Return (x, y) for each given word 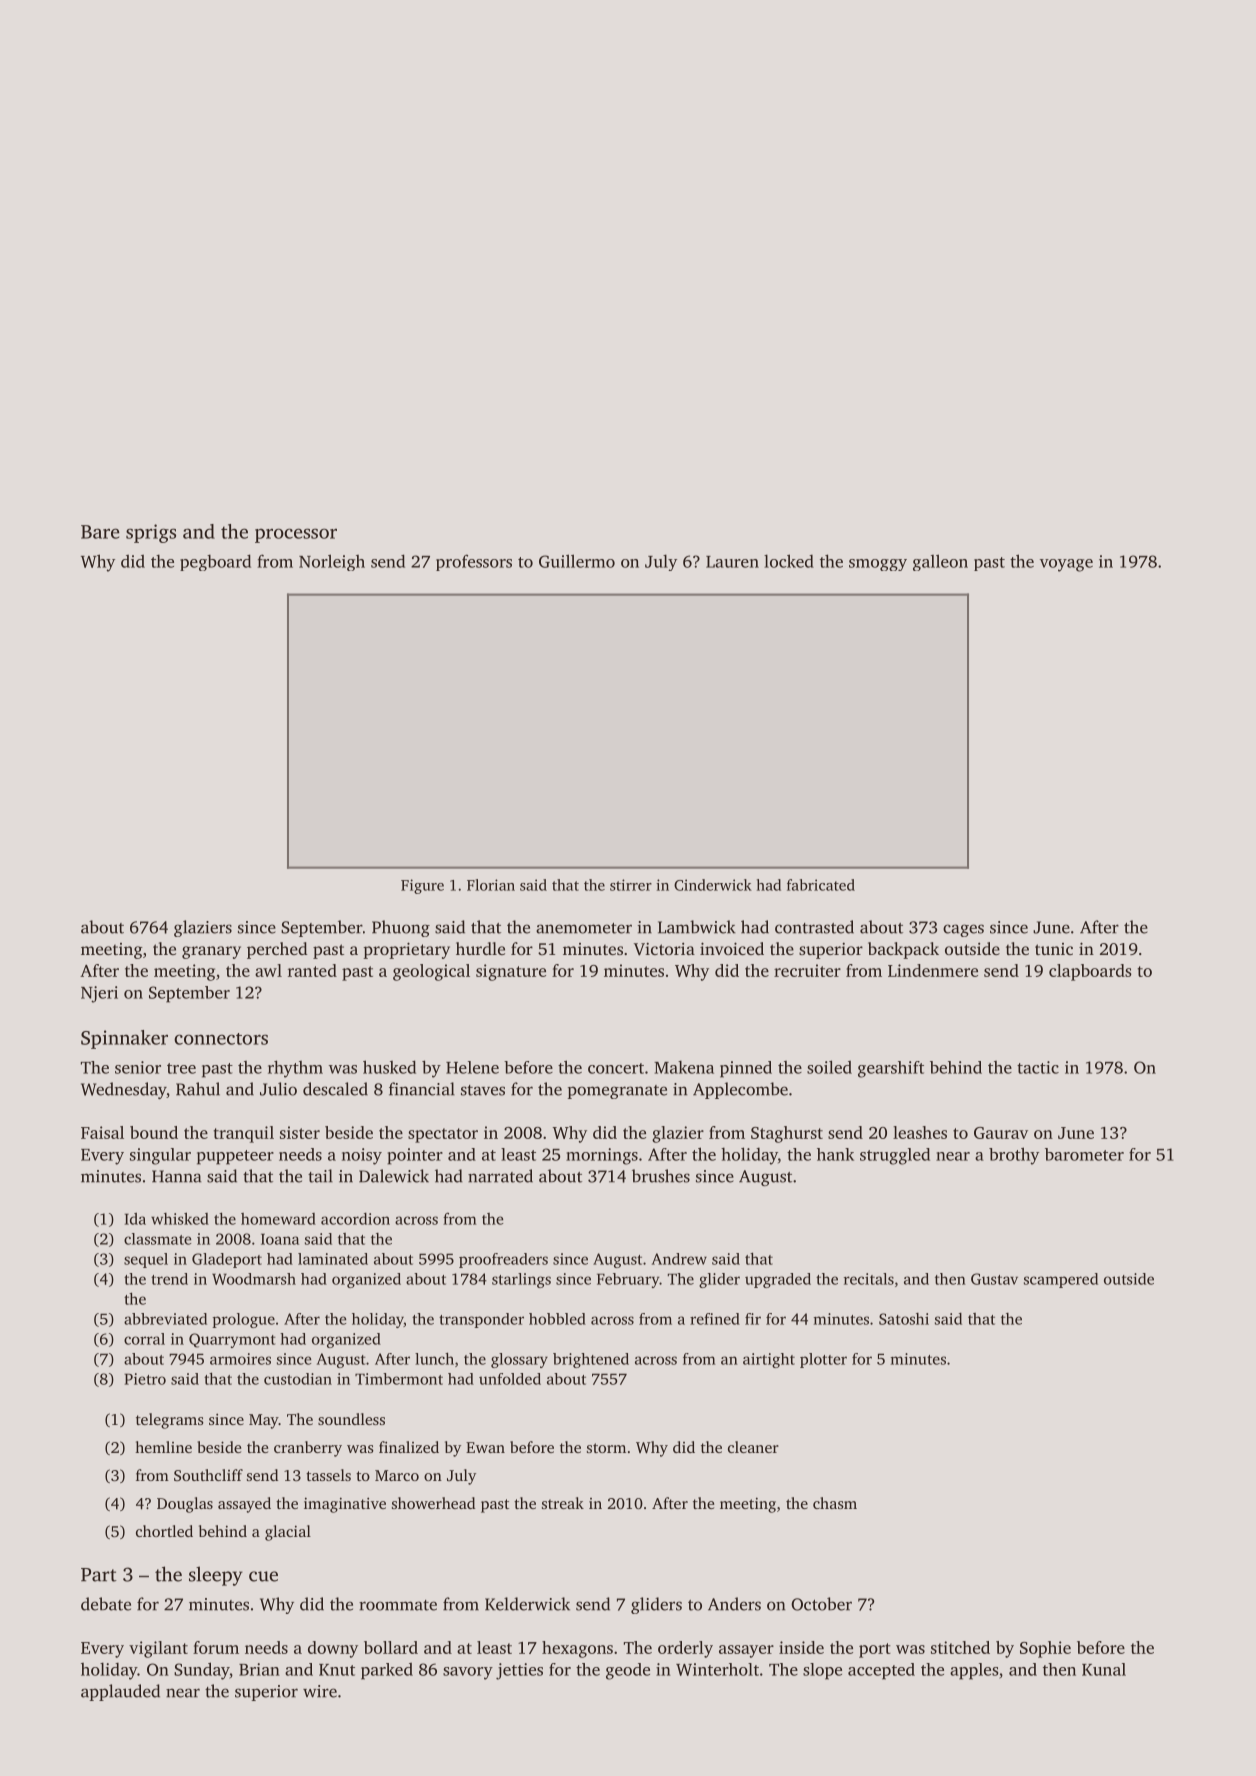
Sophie (1045, 1649)
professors (474, 562)
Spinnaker (124, 1039)
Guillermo (577, 561)
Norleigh (332, 562)
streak (563, 1503)
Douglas (185, 1505)
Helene (472, 1067)
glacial (288, 1533)
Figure (422, 886)
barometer (1084, 1154)
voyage (1066, 565)
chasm (835, 1503)
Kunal (1104, 1669)
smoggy (878, 565)
